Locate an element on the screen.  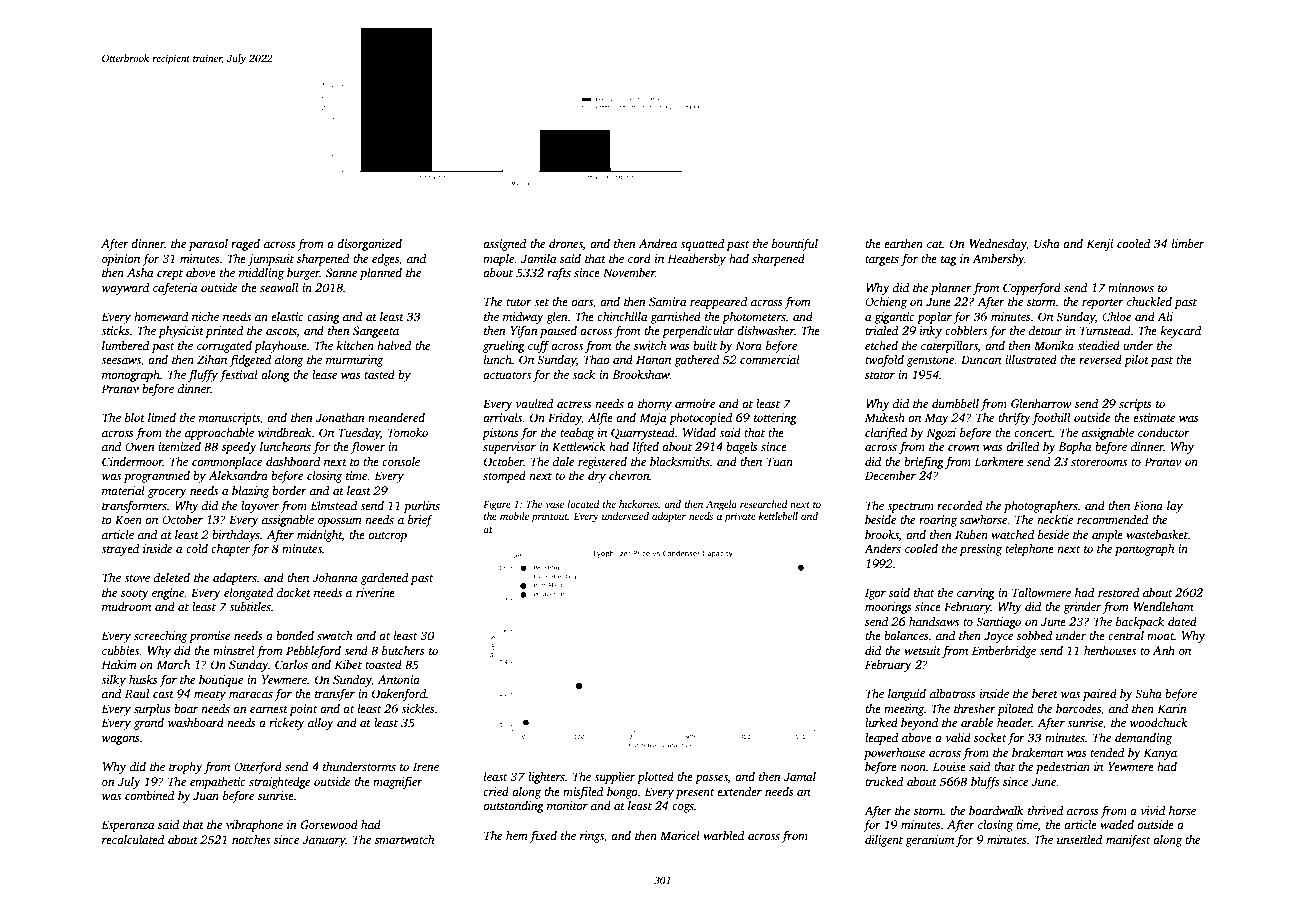
printout is located at coordinates (549, 517).
